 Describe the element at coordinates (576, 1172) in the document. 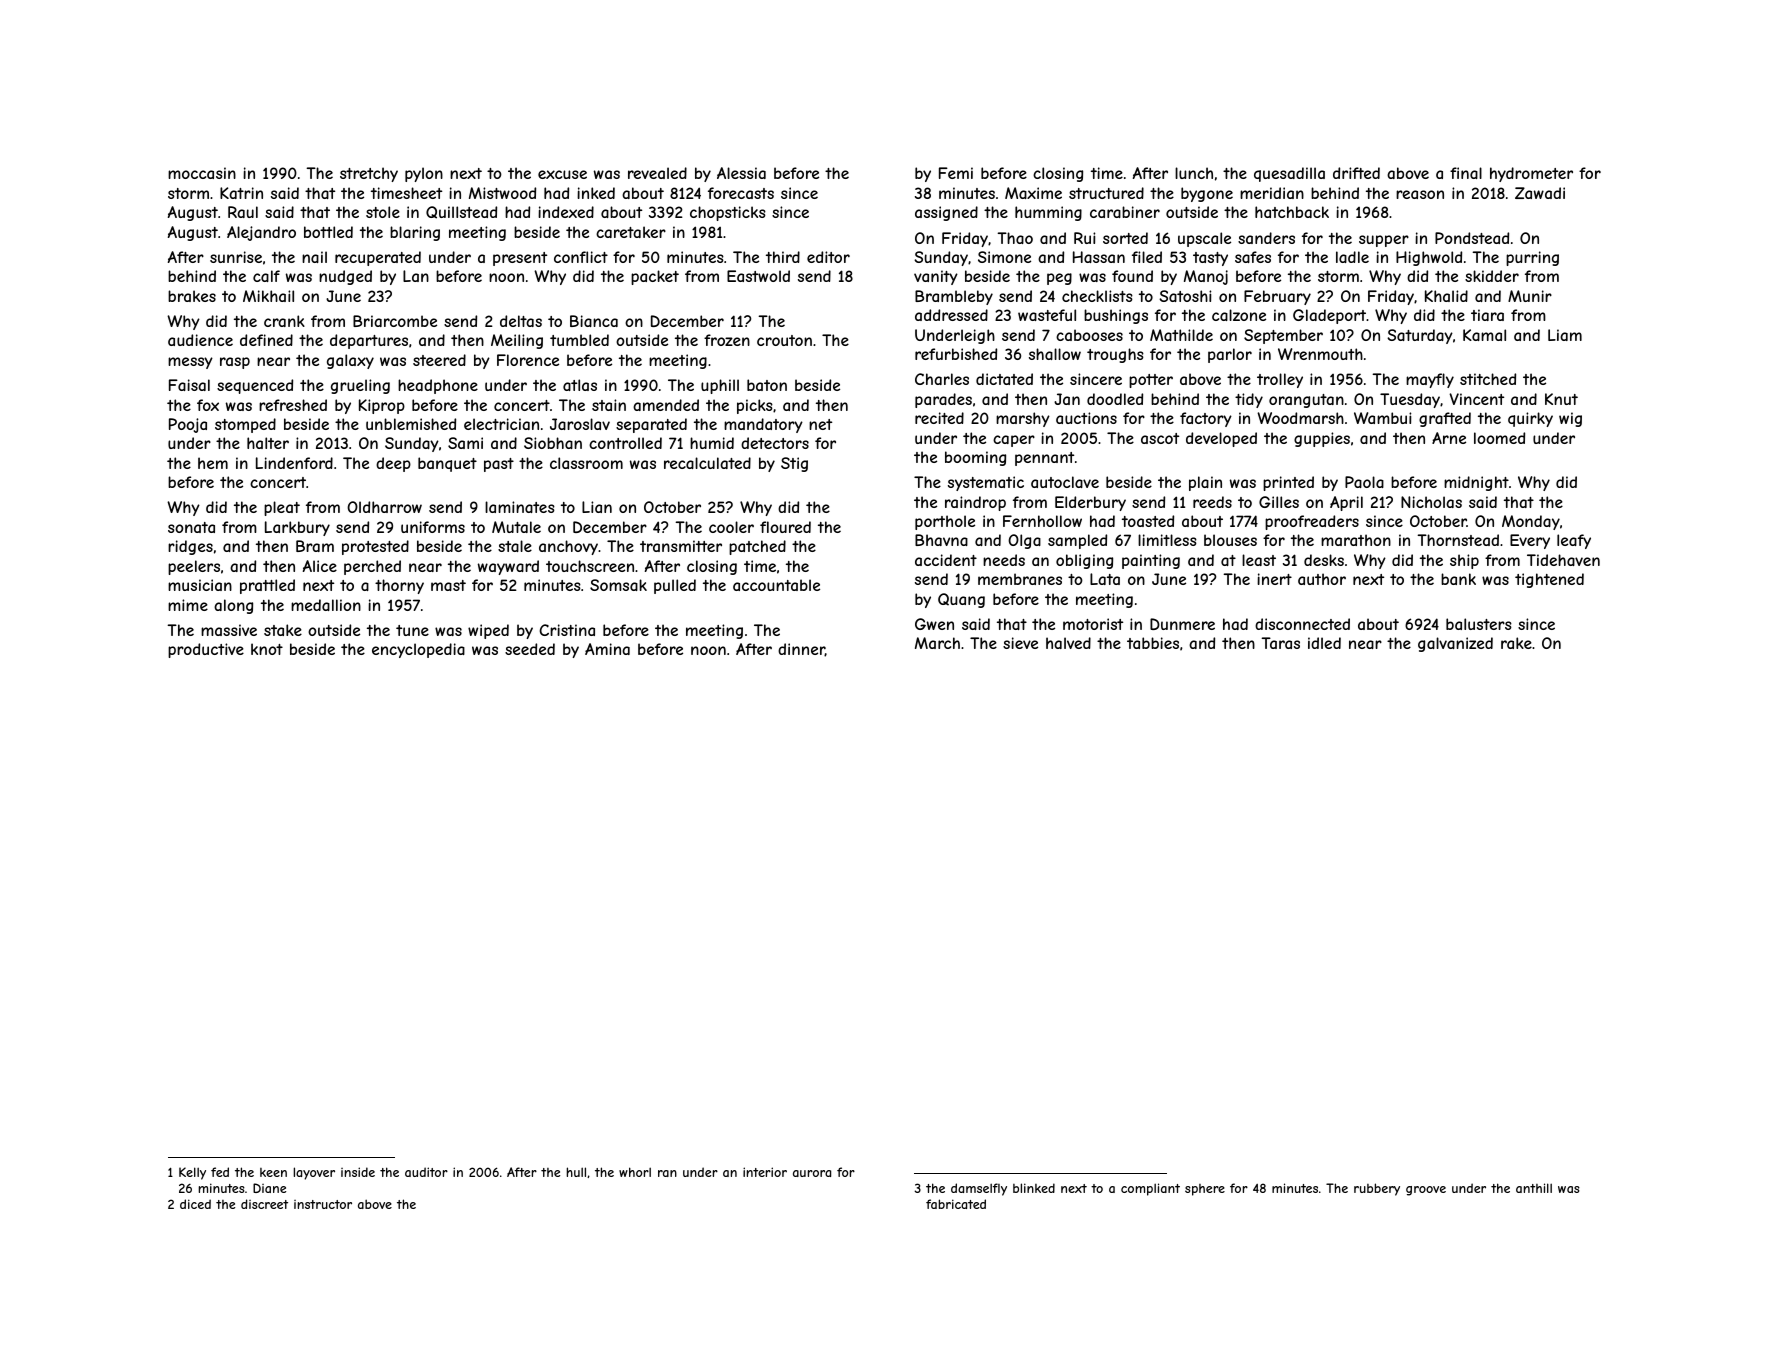

I see `hull` at that location.
